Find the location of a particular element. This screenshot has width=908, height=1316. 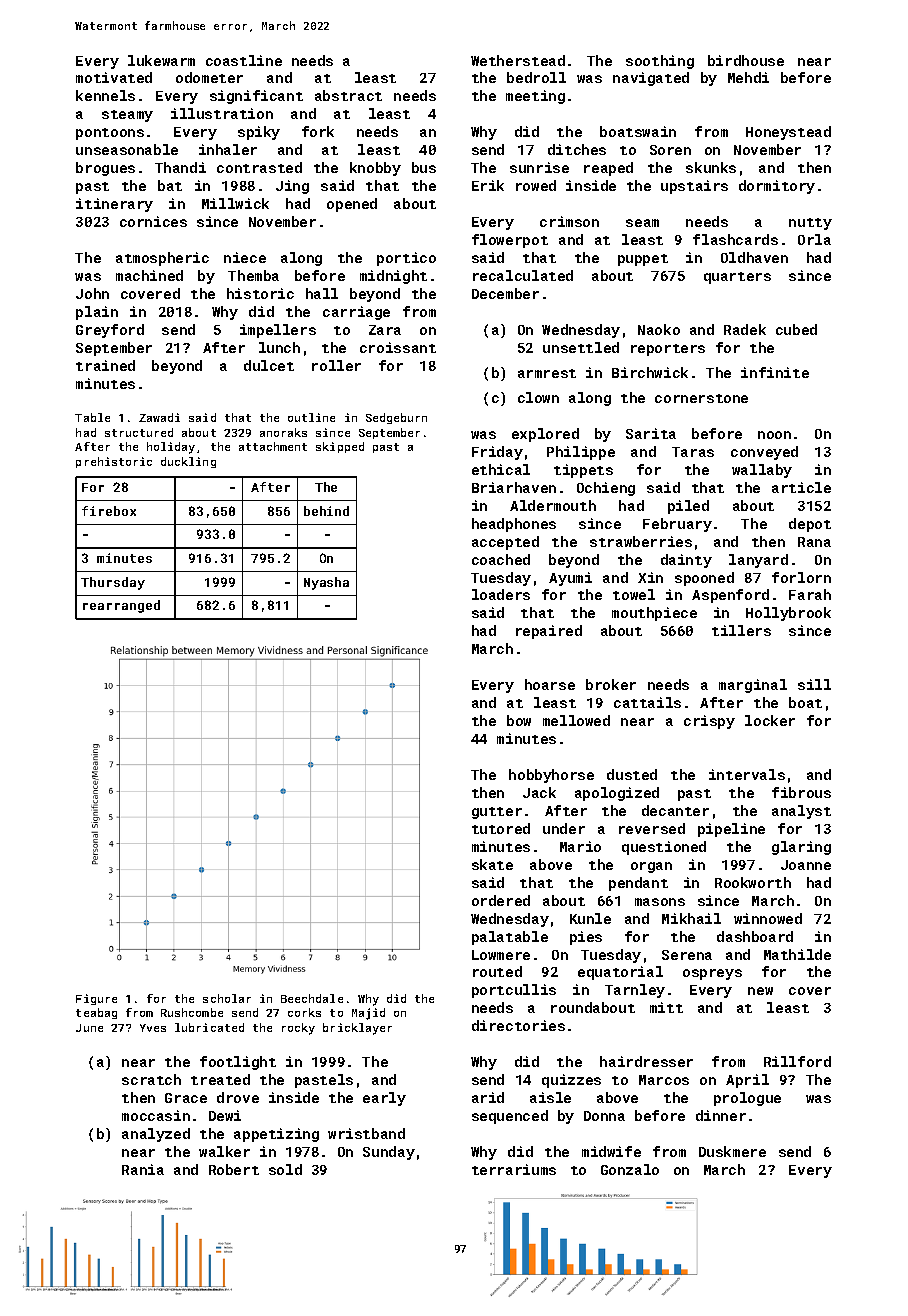

routed is located at coordinates (497, 971).
